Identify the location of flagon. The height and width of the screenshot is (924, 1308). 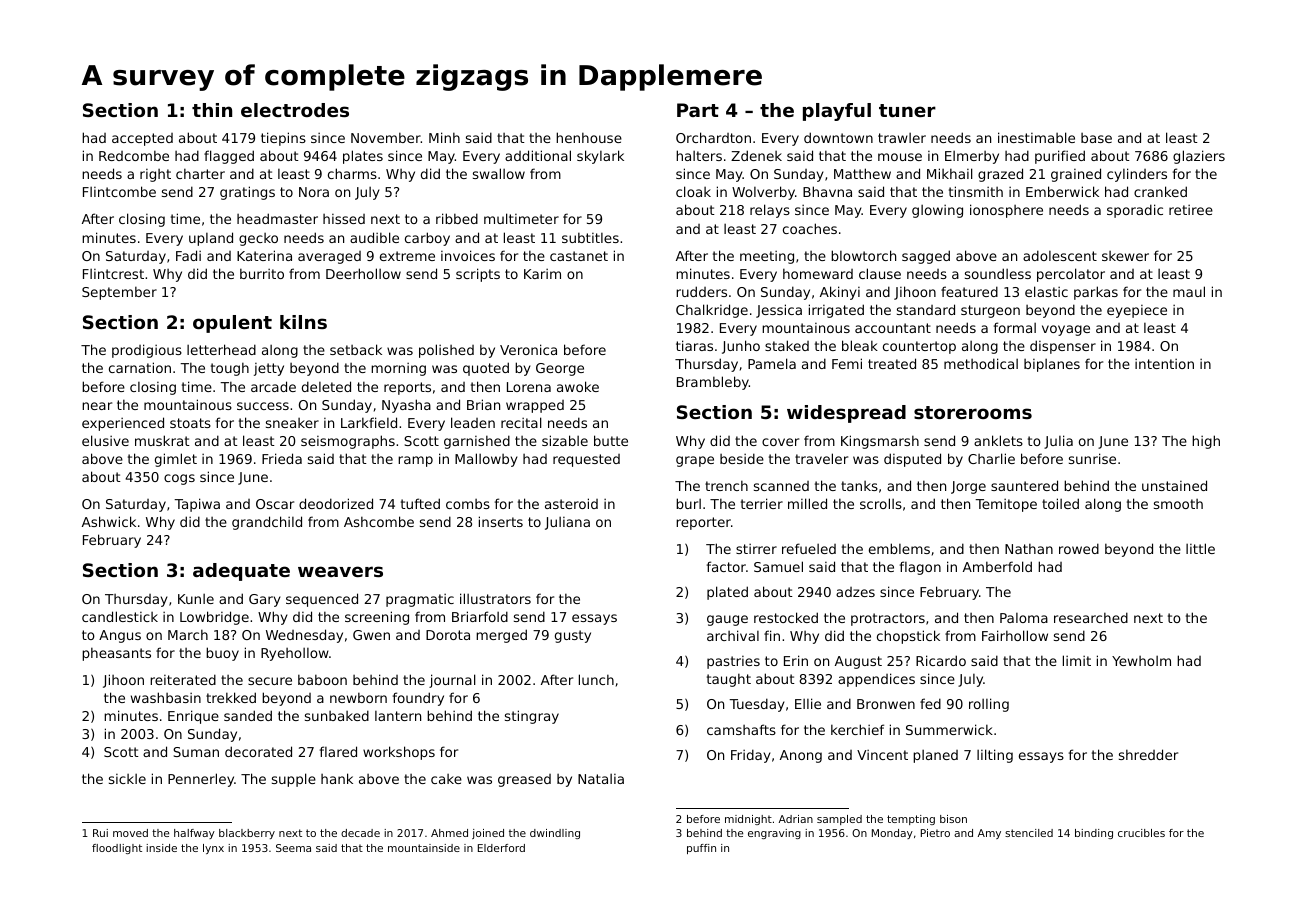
(920, 568).
